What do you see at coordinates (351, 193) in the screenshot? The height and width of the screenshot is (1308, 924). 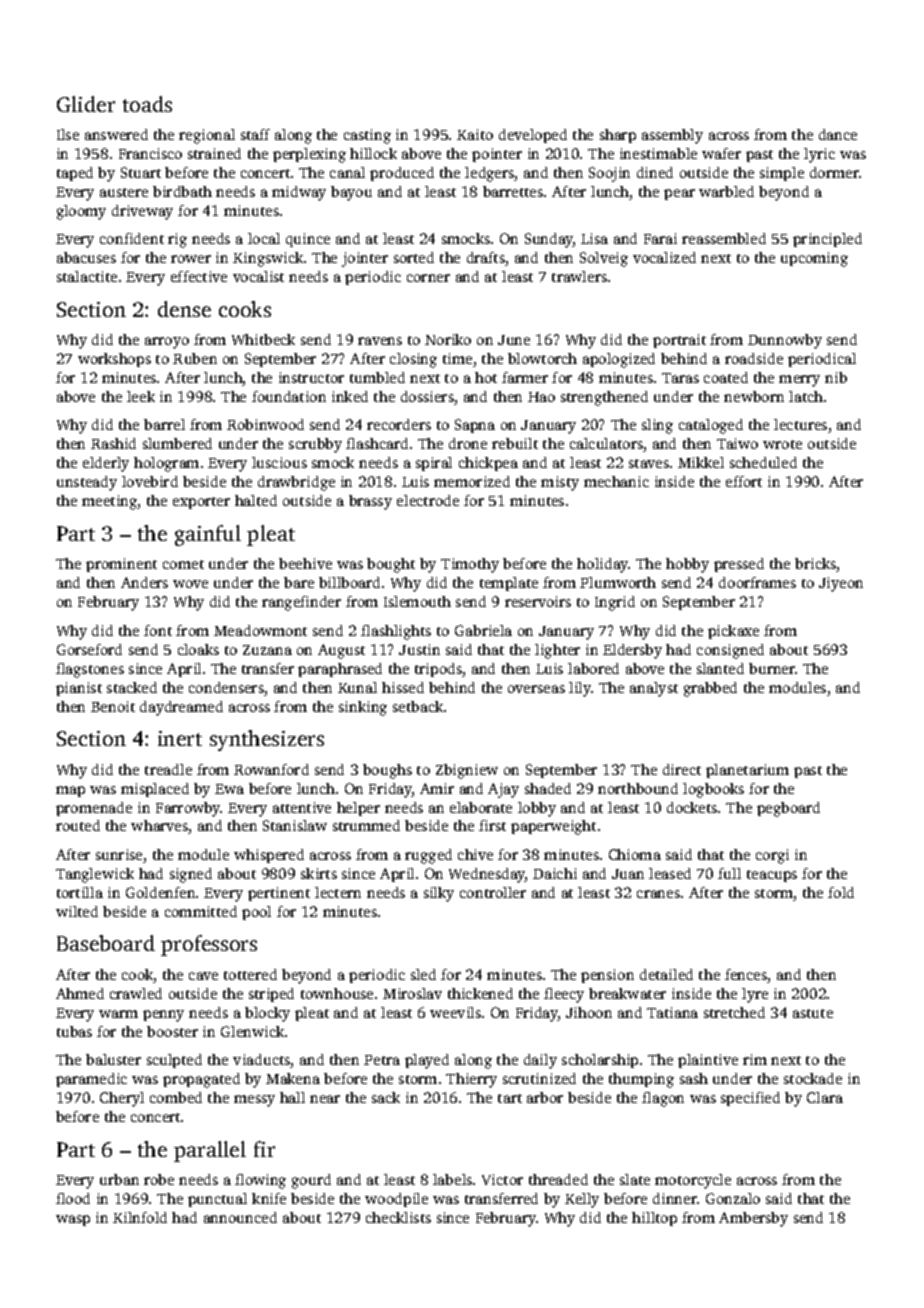 I see `bayou` at bounding box center [351, 193].
